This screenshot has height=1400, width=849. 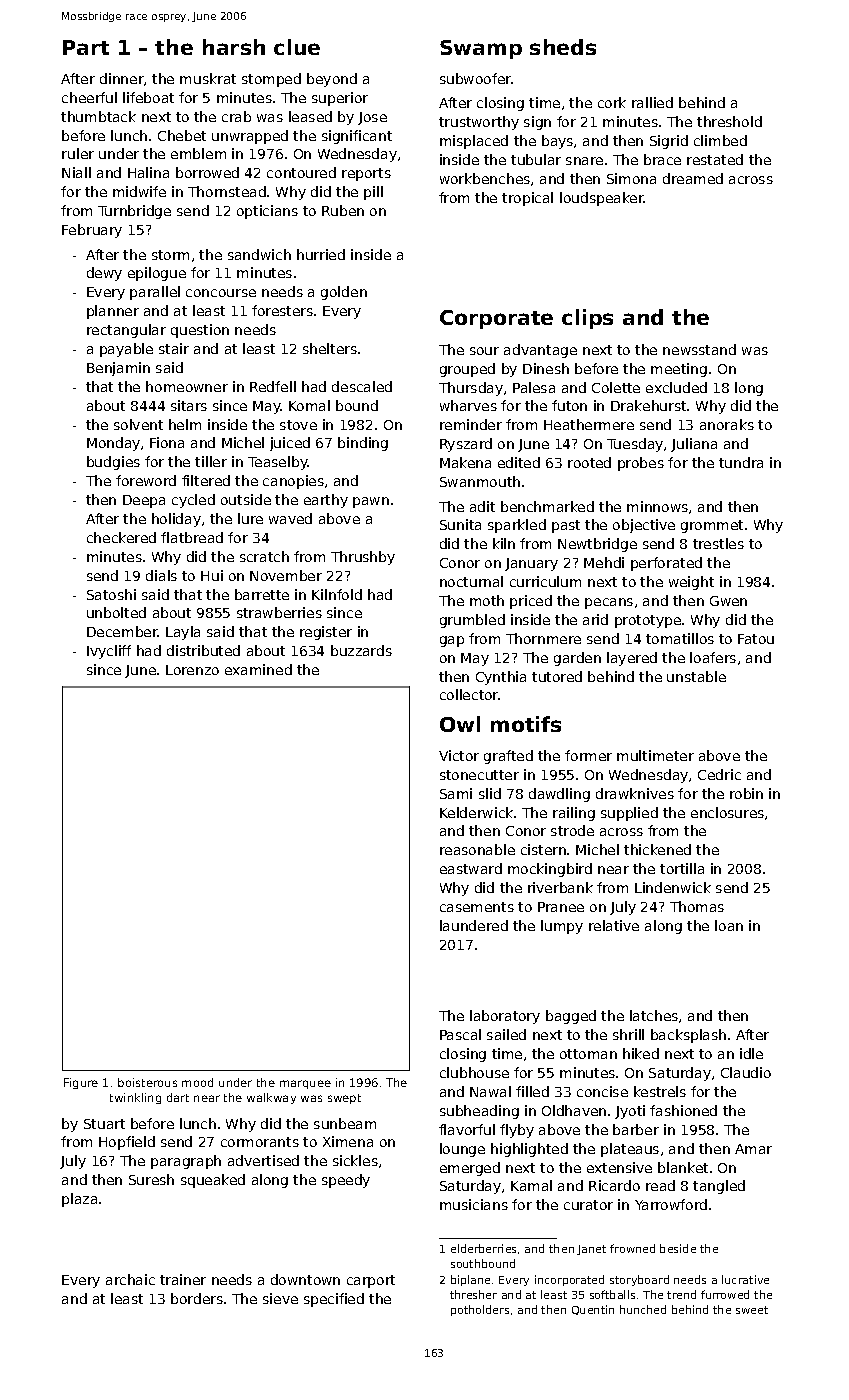 What do you see at coordinates (641, 464) in the screenshot?
I see `probes` at bounding box center [641, 464].
